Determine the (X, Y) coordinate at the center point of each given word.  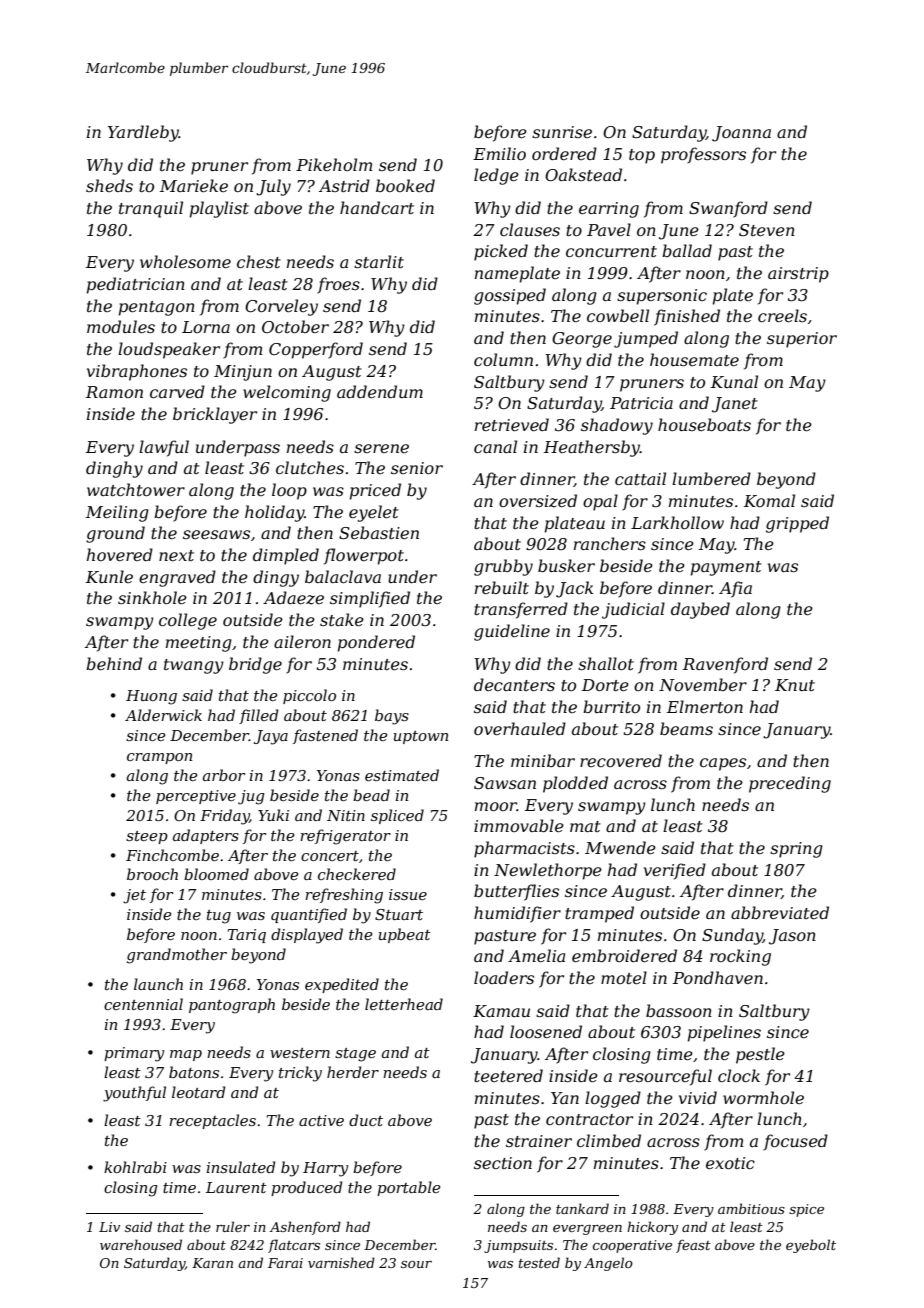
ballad (687, 250)
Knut (795, 685)
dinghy (114, 469)
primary (134, 1054)
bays (392, 717)
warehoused (141, 1244)
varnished (341, 1262)
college (188, 621)
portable (408, 1188)
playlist (219, 209)
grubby (503, 567)
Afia (735, 589)
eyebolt (811, 1246)
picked (501, 252)
